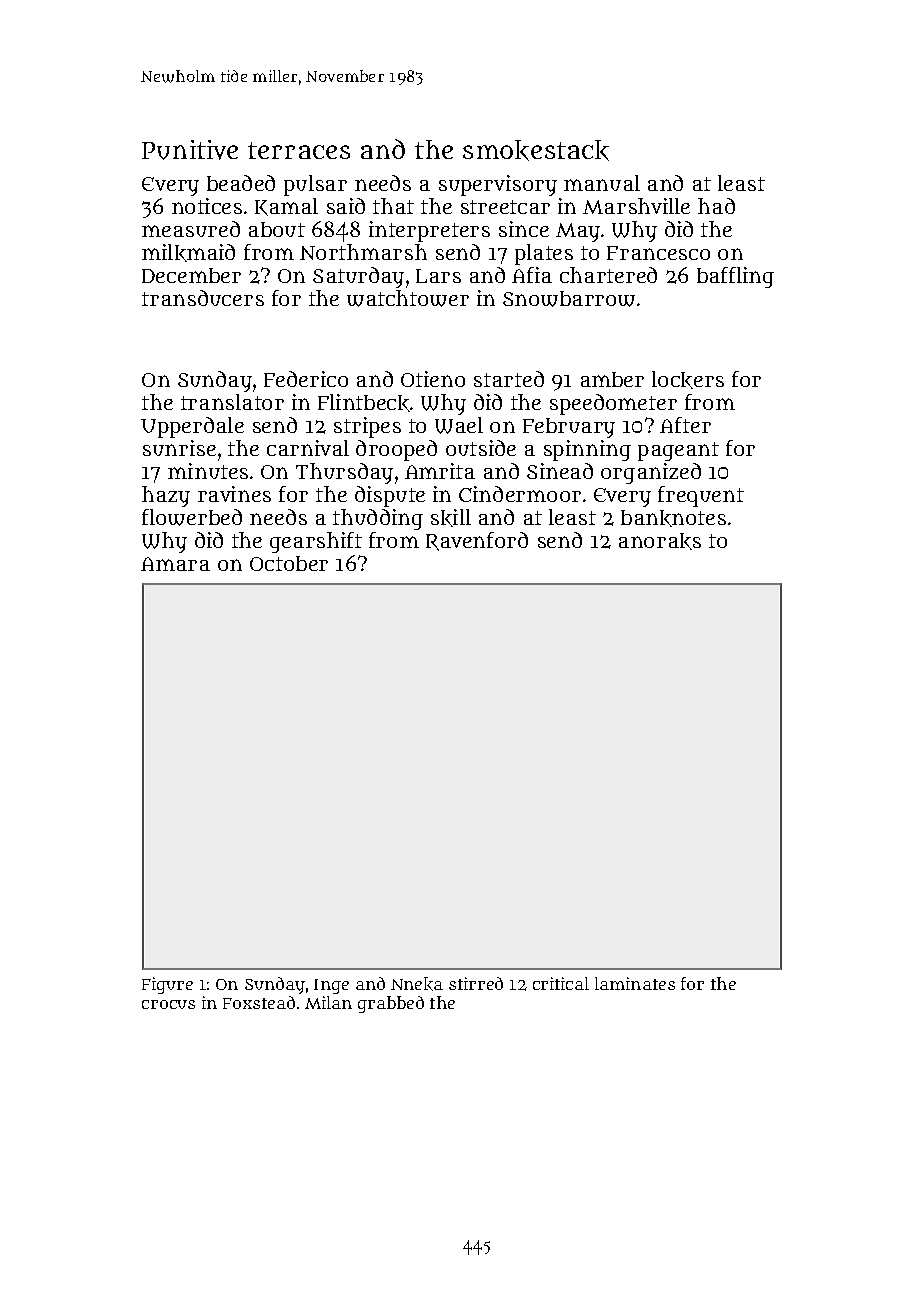 The height and width of the screenshot is (1314, 924). What do you see at coordinates (477, 541) in the screenshot?
I see `Ravenford` at bounding box center [477, 541].
